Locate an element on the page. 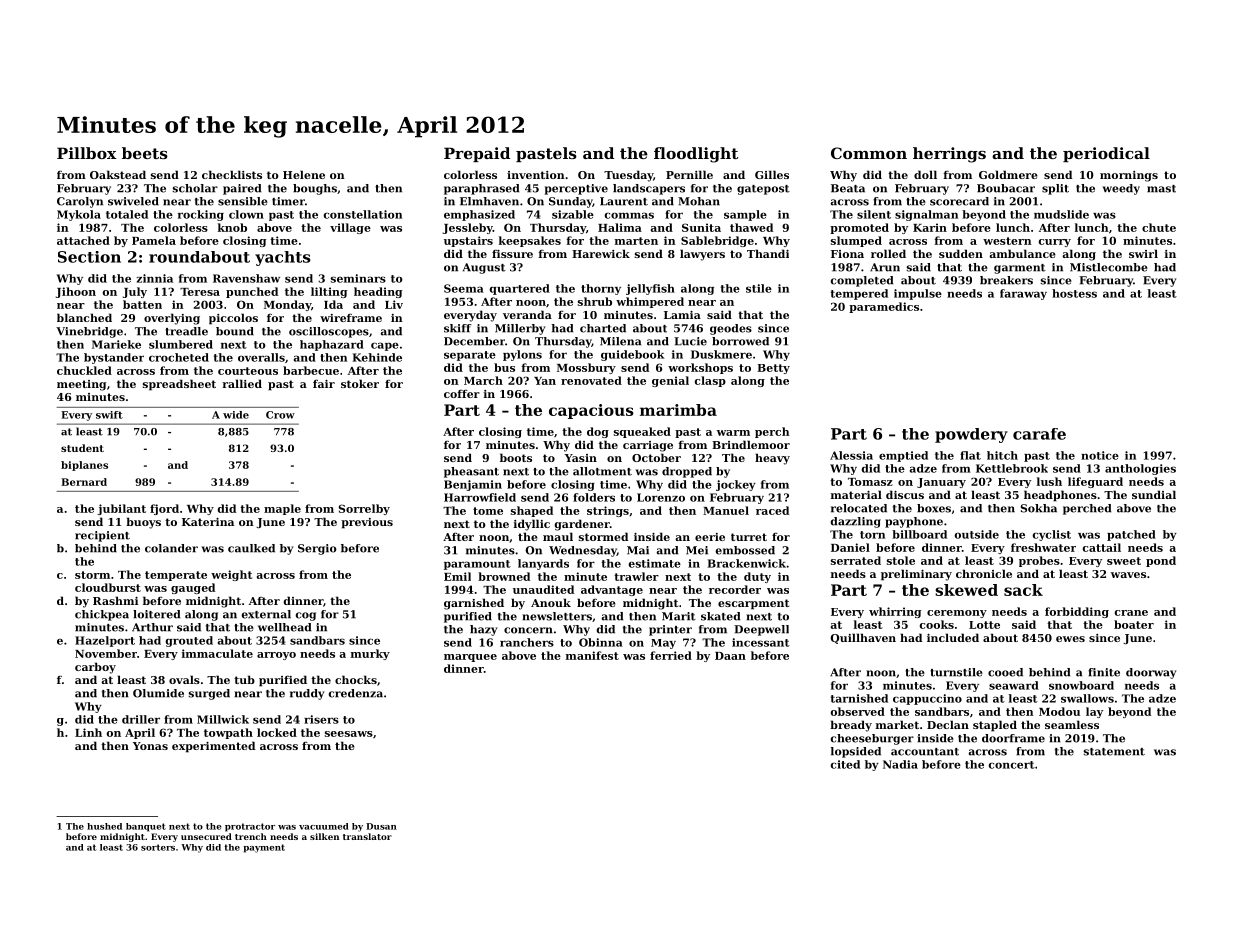 This page has height=952, width=1233. cooks is located at coordinates (937, 624).
